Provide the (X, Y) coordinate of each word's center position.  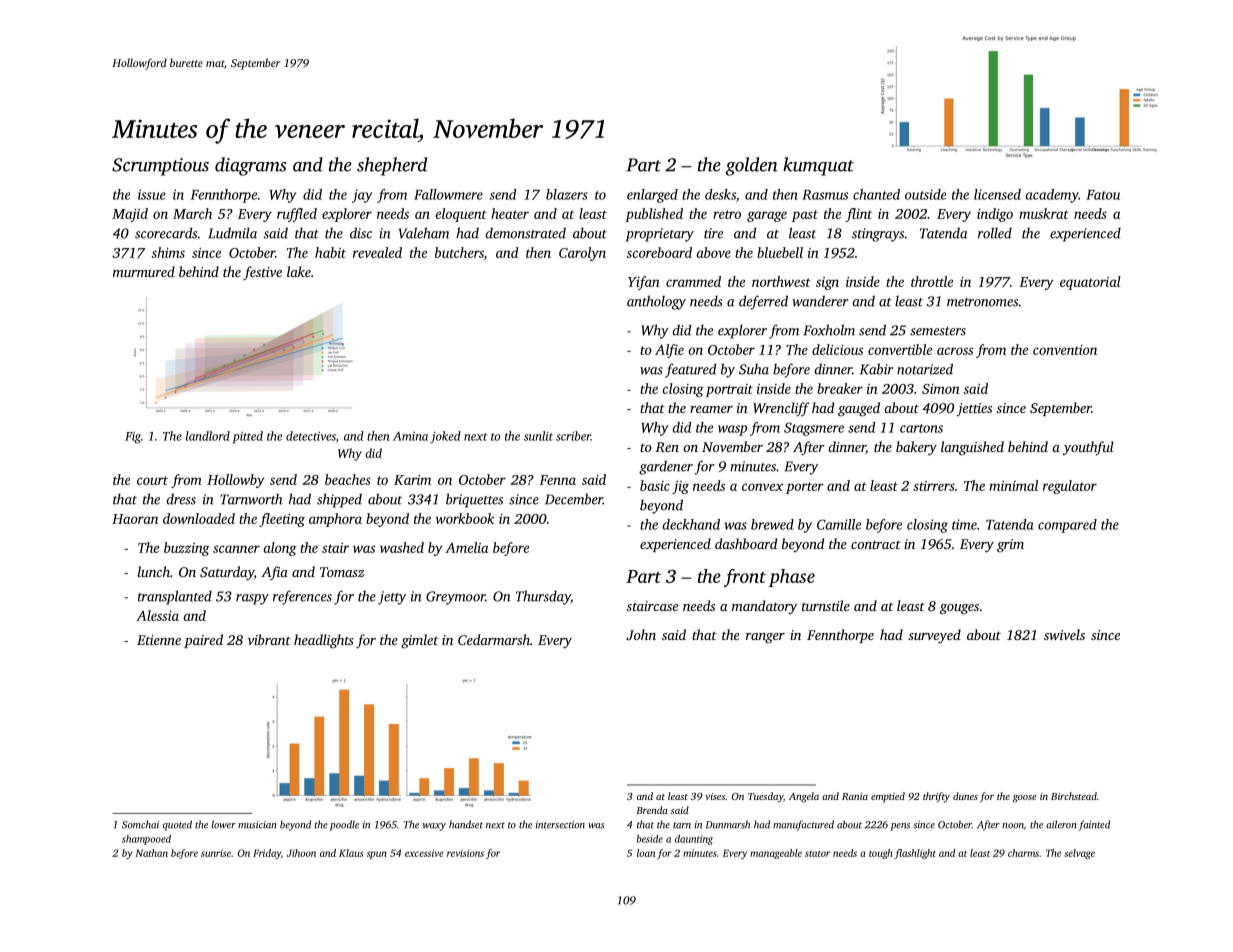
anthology (656, 302)
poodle (344, 825)
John (641, 634)
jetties (974, 409)
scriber (573, 436)
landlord (208, 436)
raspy (252, 599)
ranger (765, 638)
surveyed (934, 636)
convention (1065, 350)
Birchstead (1074, 796)
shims (168, 252)
